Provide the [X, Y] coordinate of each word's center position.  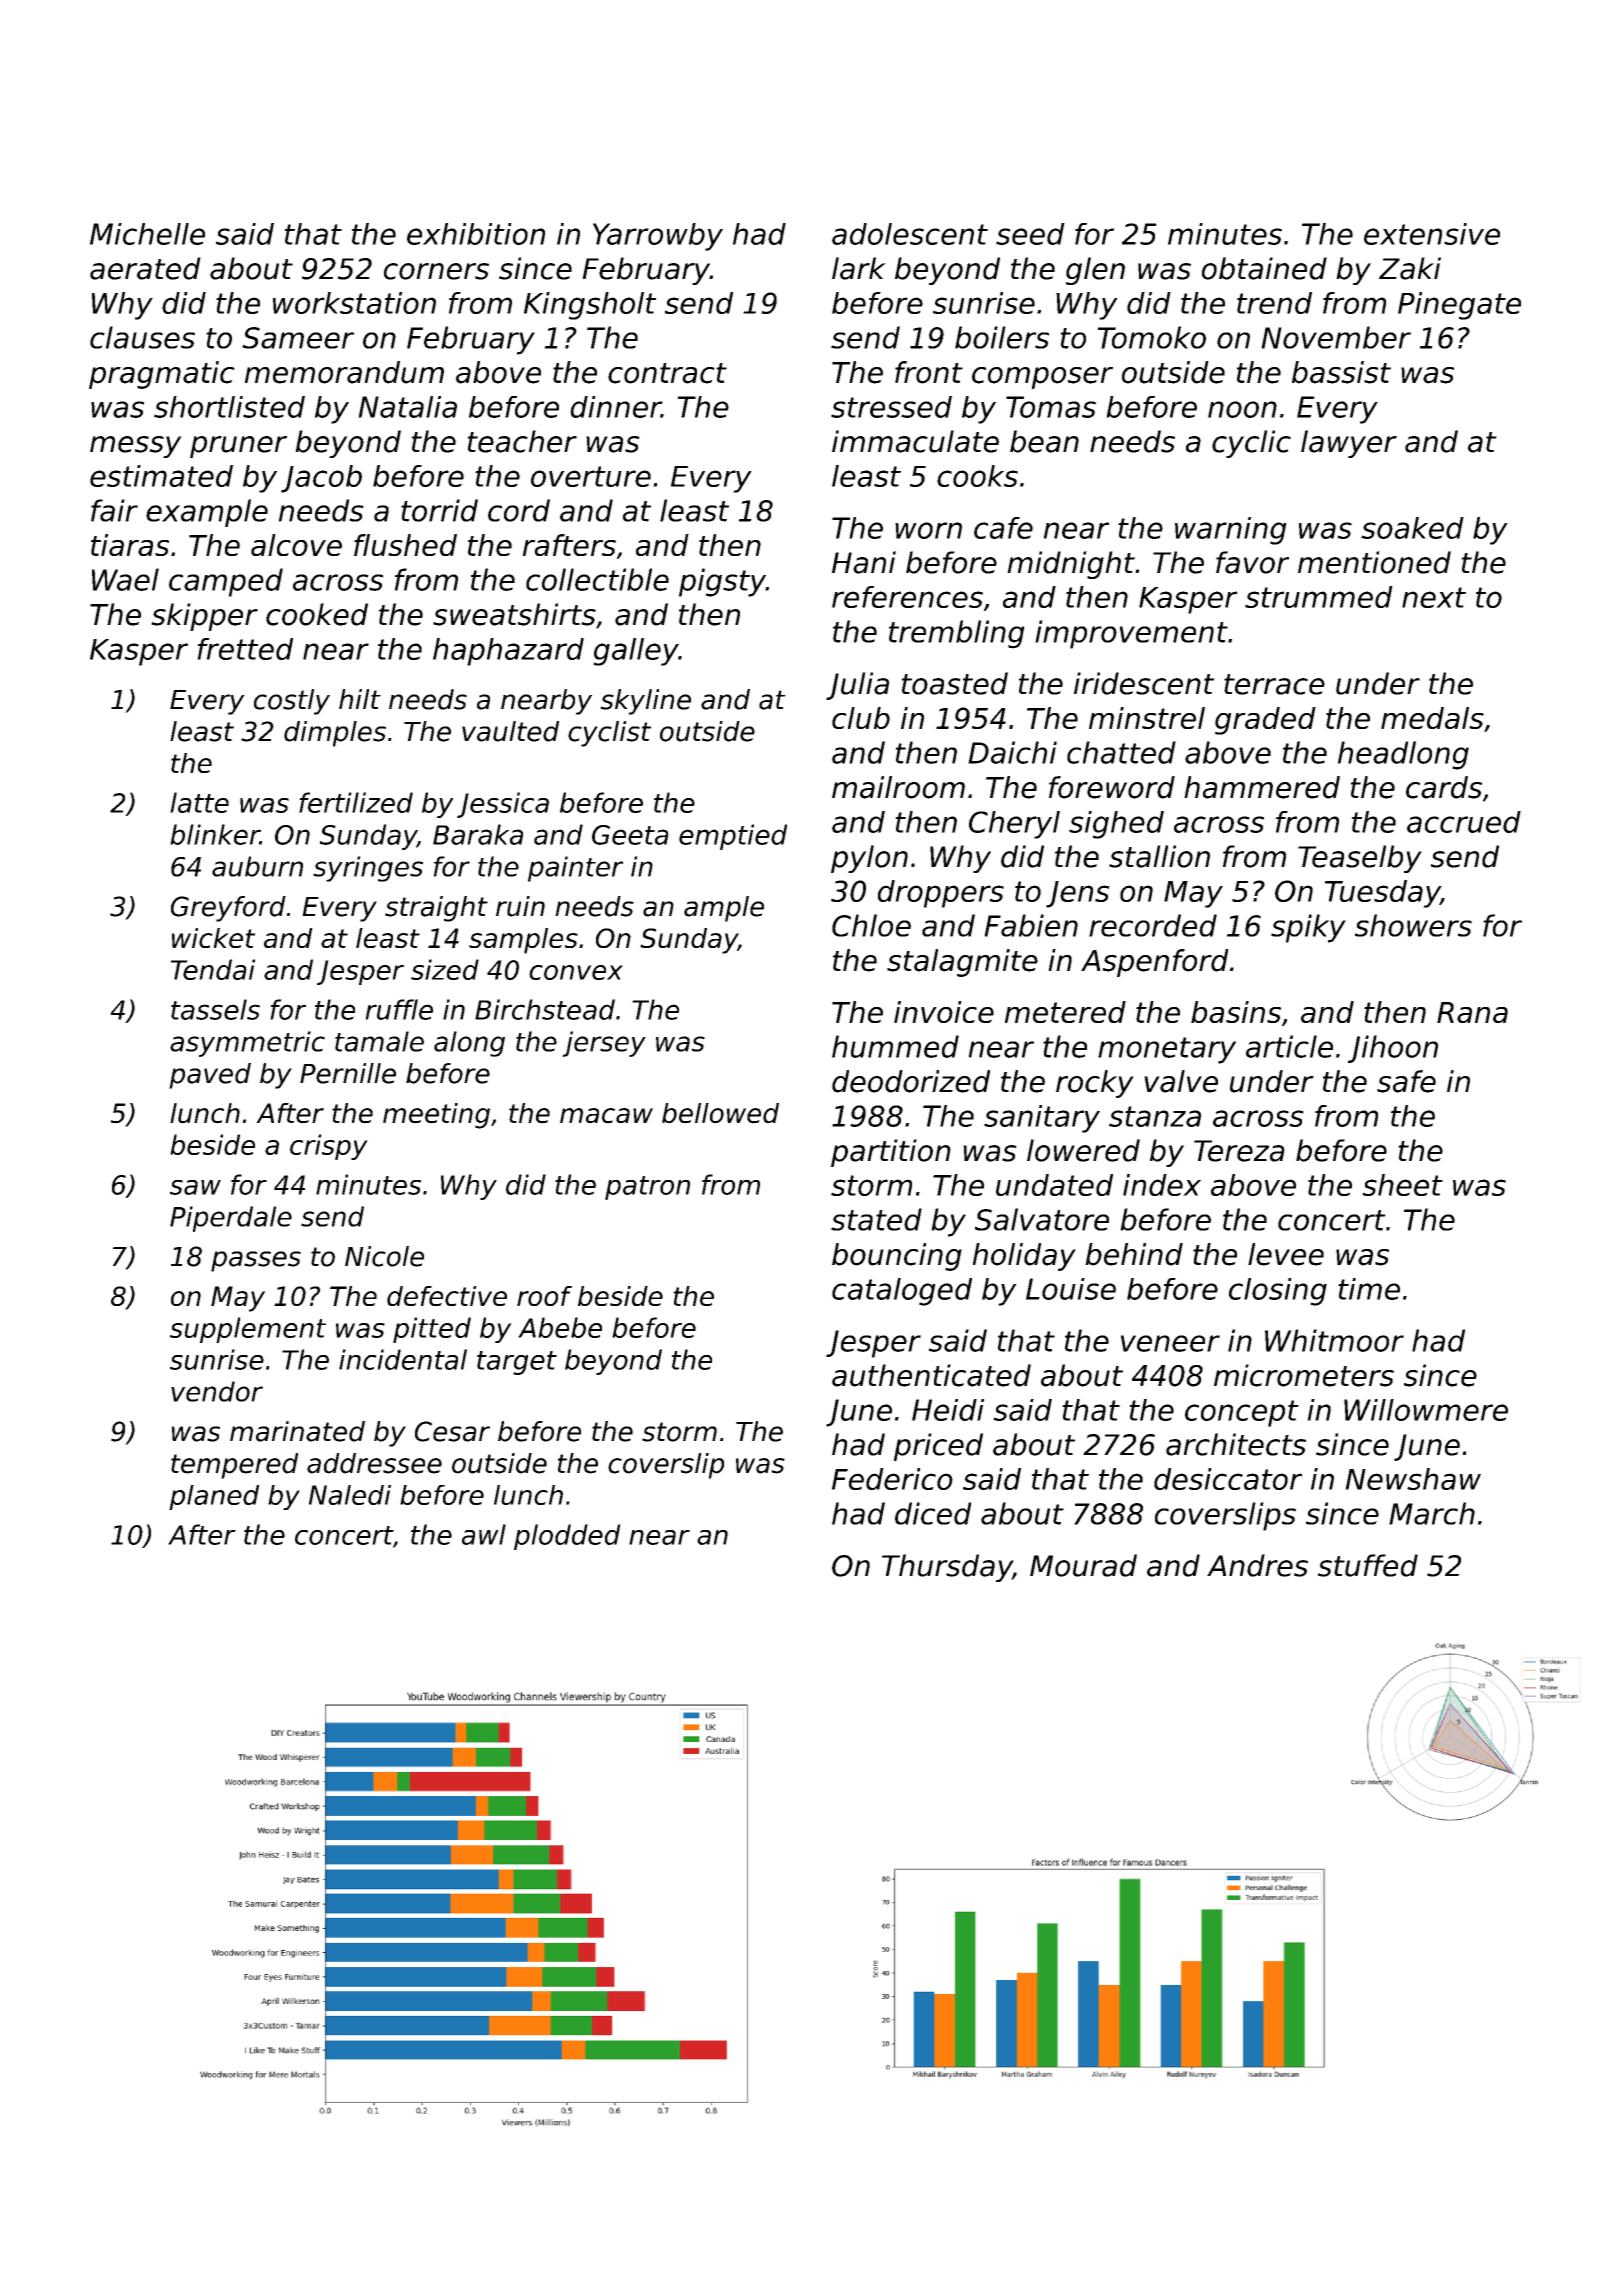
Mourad [1083, 1565]
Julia [857, 686]
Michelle [147, 234]
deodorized [911, 1081]
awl [484, 1534]
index [1162, 1185]
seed [1030, 234]
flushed [405, 545]
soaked [1412, 528]
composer [1042, 378]
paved [210, 1076]
